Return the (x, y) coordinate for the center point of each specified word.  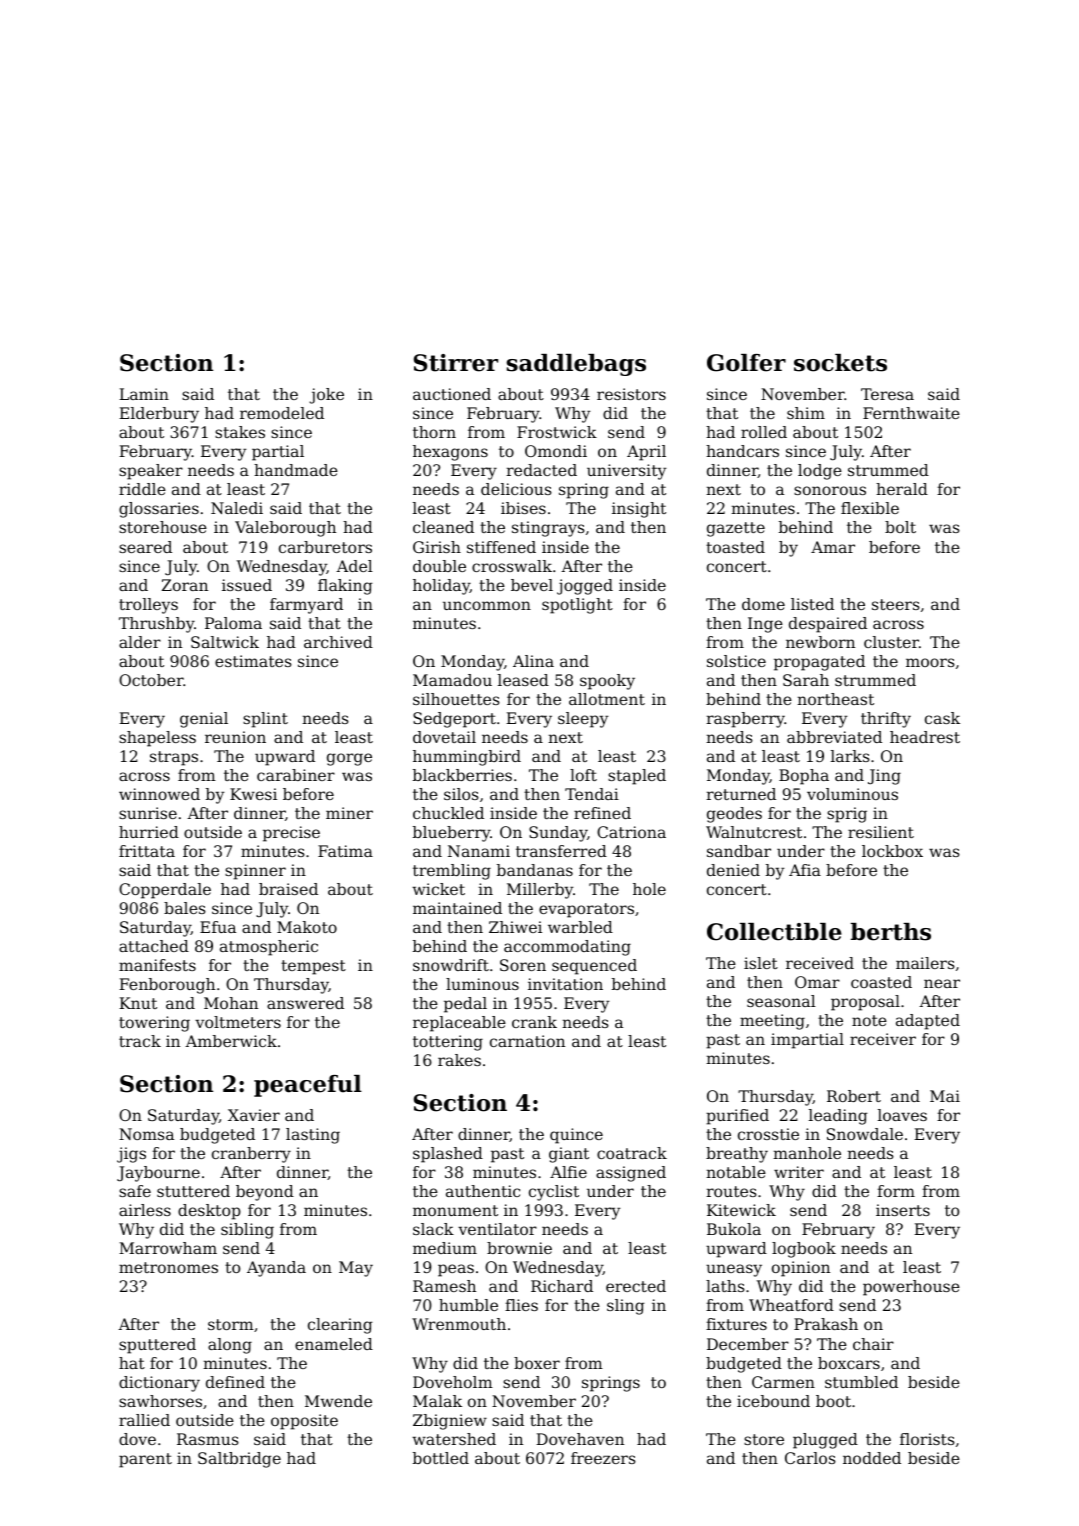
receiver (883, 1039)
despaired (828, 625)
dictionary (159, 1384)
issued (247, 585)
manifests (157, 965)
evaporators (586, 910)
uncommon (487, 605)
